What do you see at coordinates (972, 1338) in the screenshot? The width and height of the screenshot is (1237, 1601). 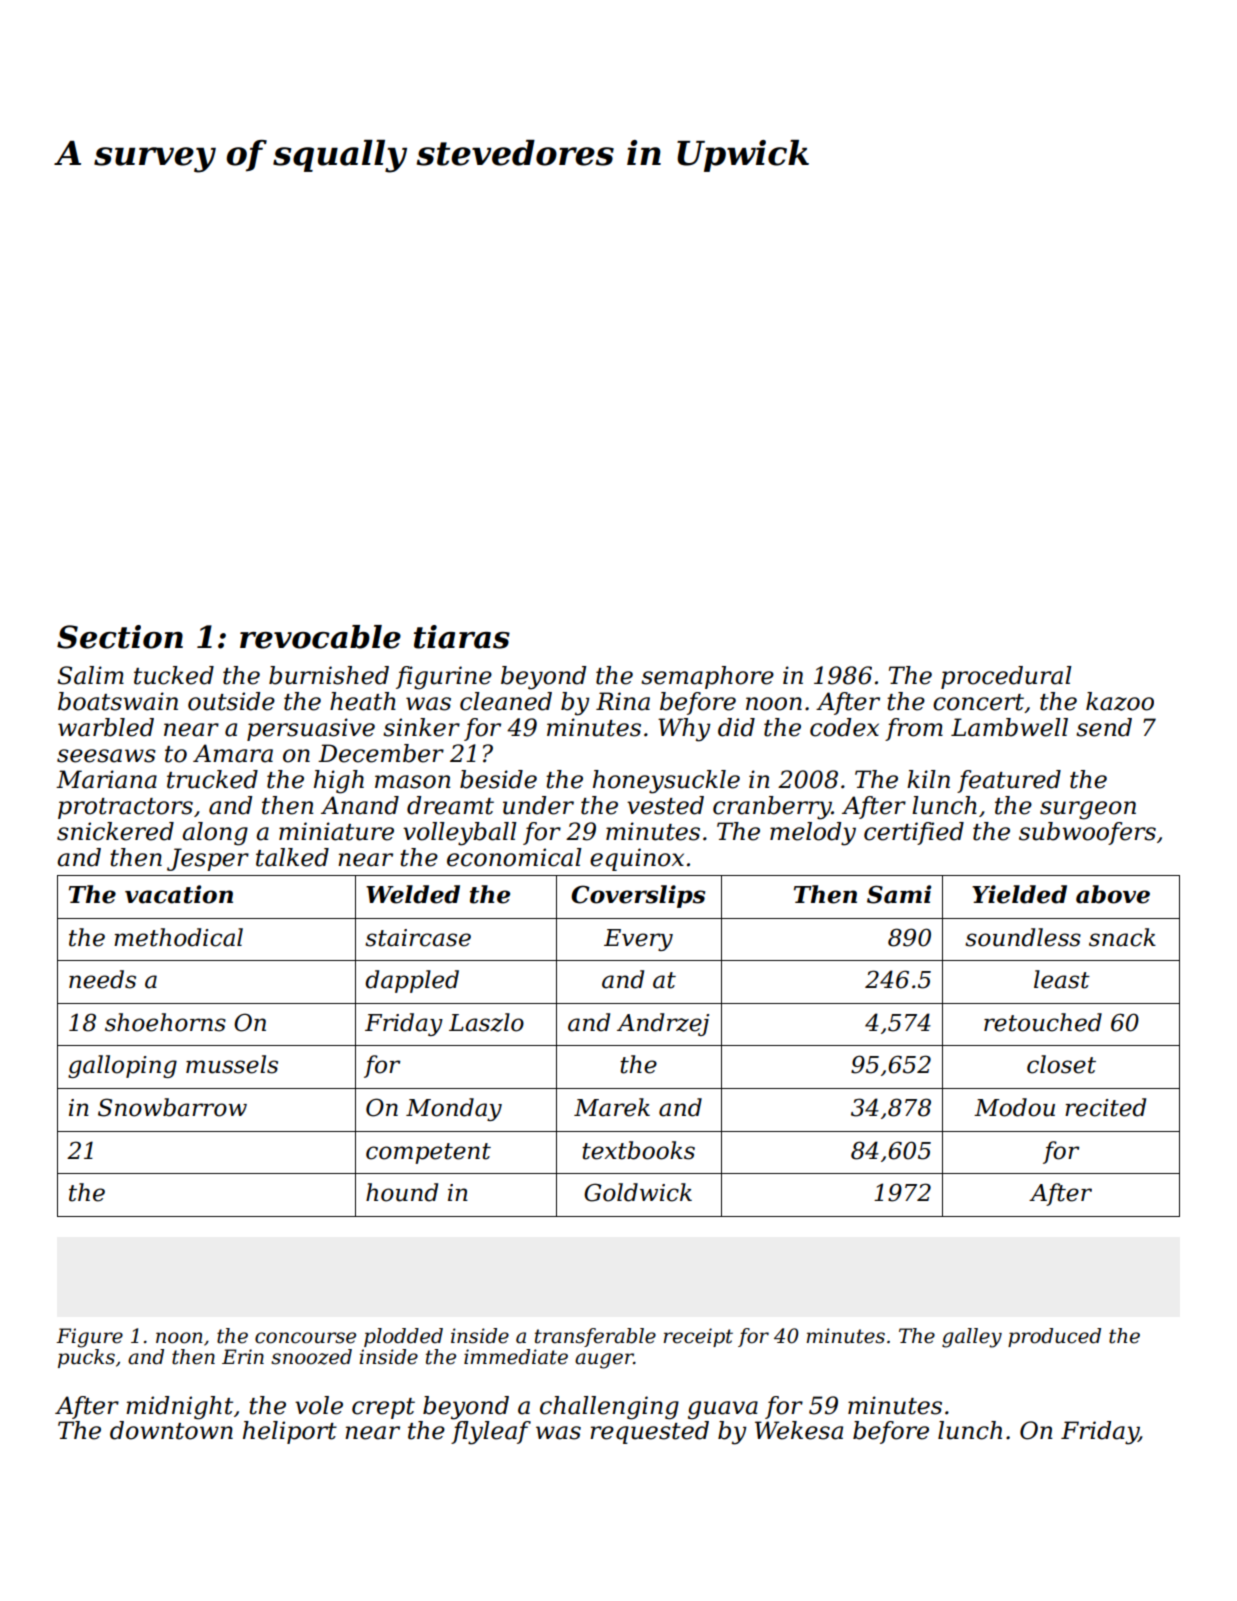 I see `galley` at bounding box center [972, 1338].
